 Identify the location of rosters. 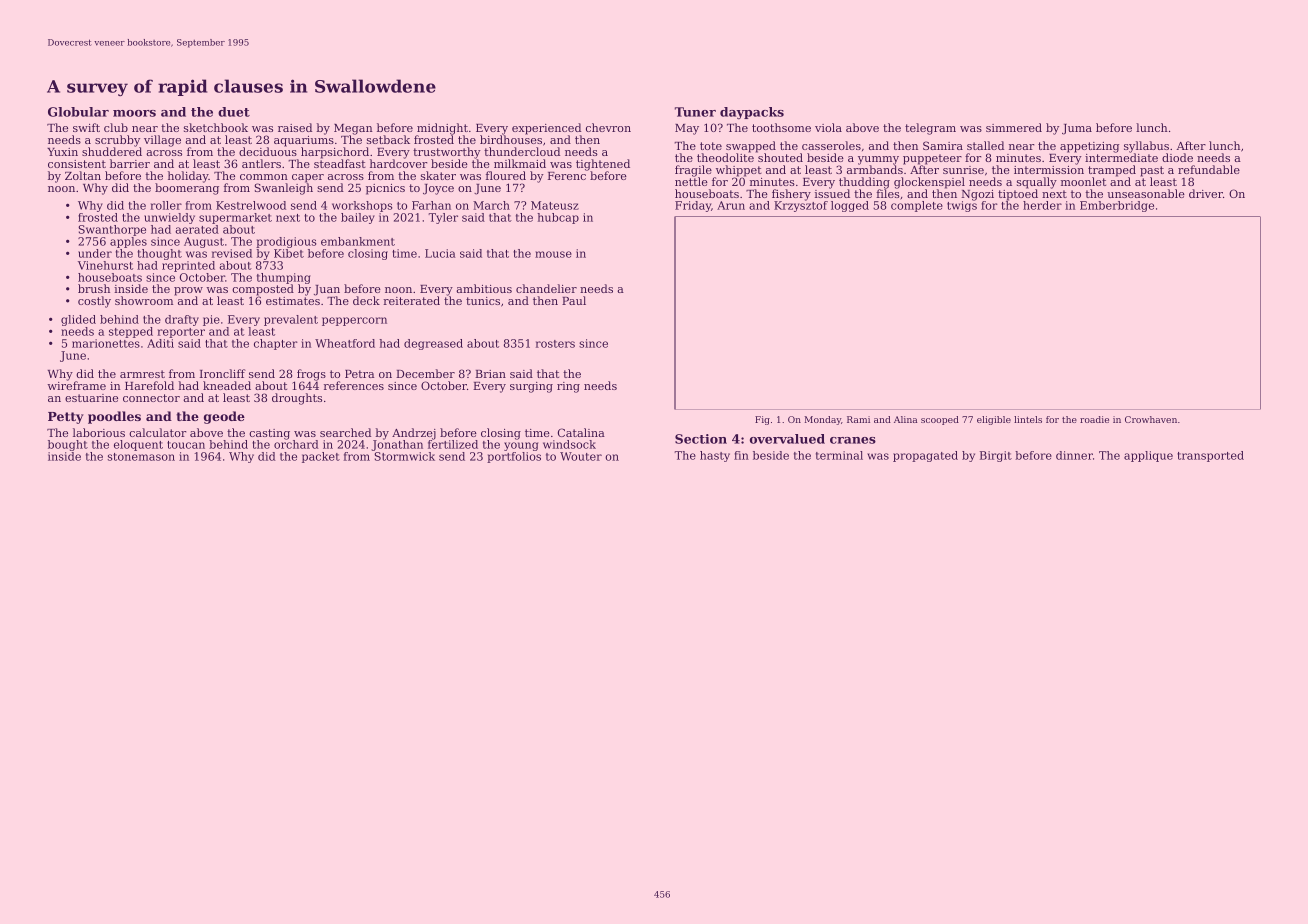
(555, 344).
